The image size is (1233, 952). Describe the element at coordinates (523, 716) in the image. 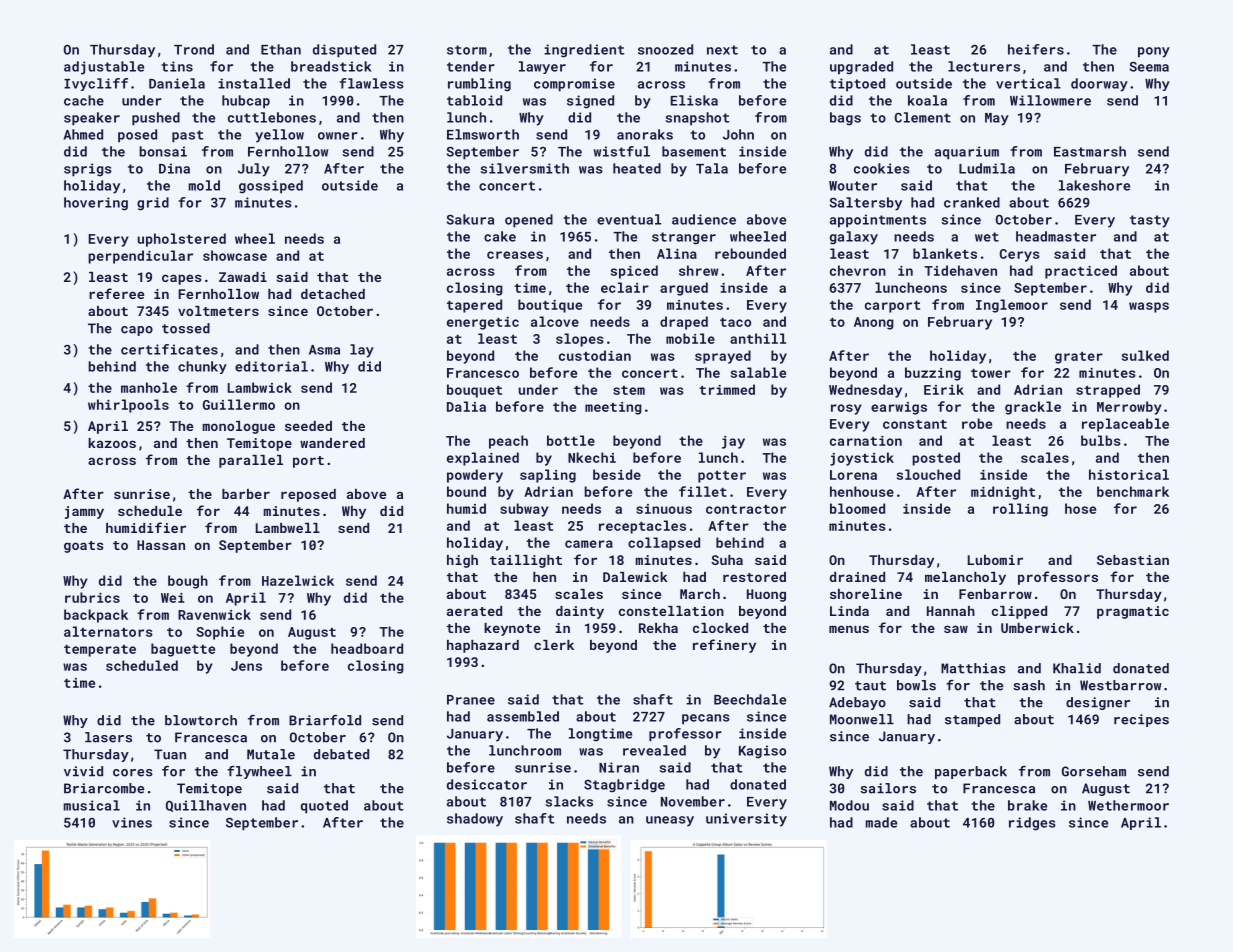

I see `assembled` at that location.
